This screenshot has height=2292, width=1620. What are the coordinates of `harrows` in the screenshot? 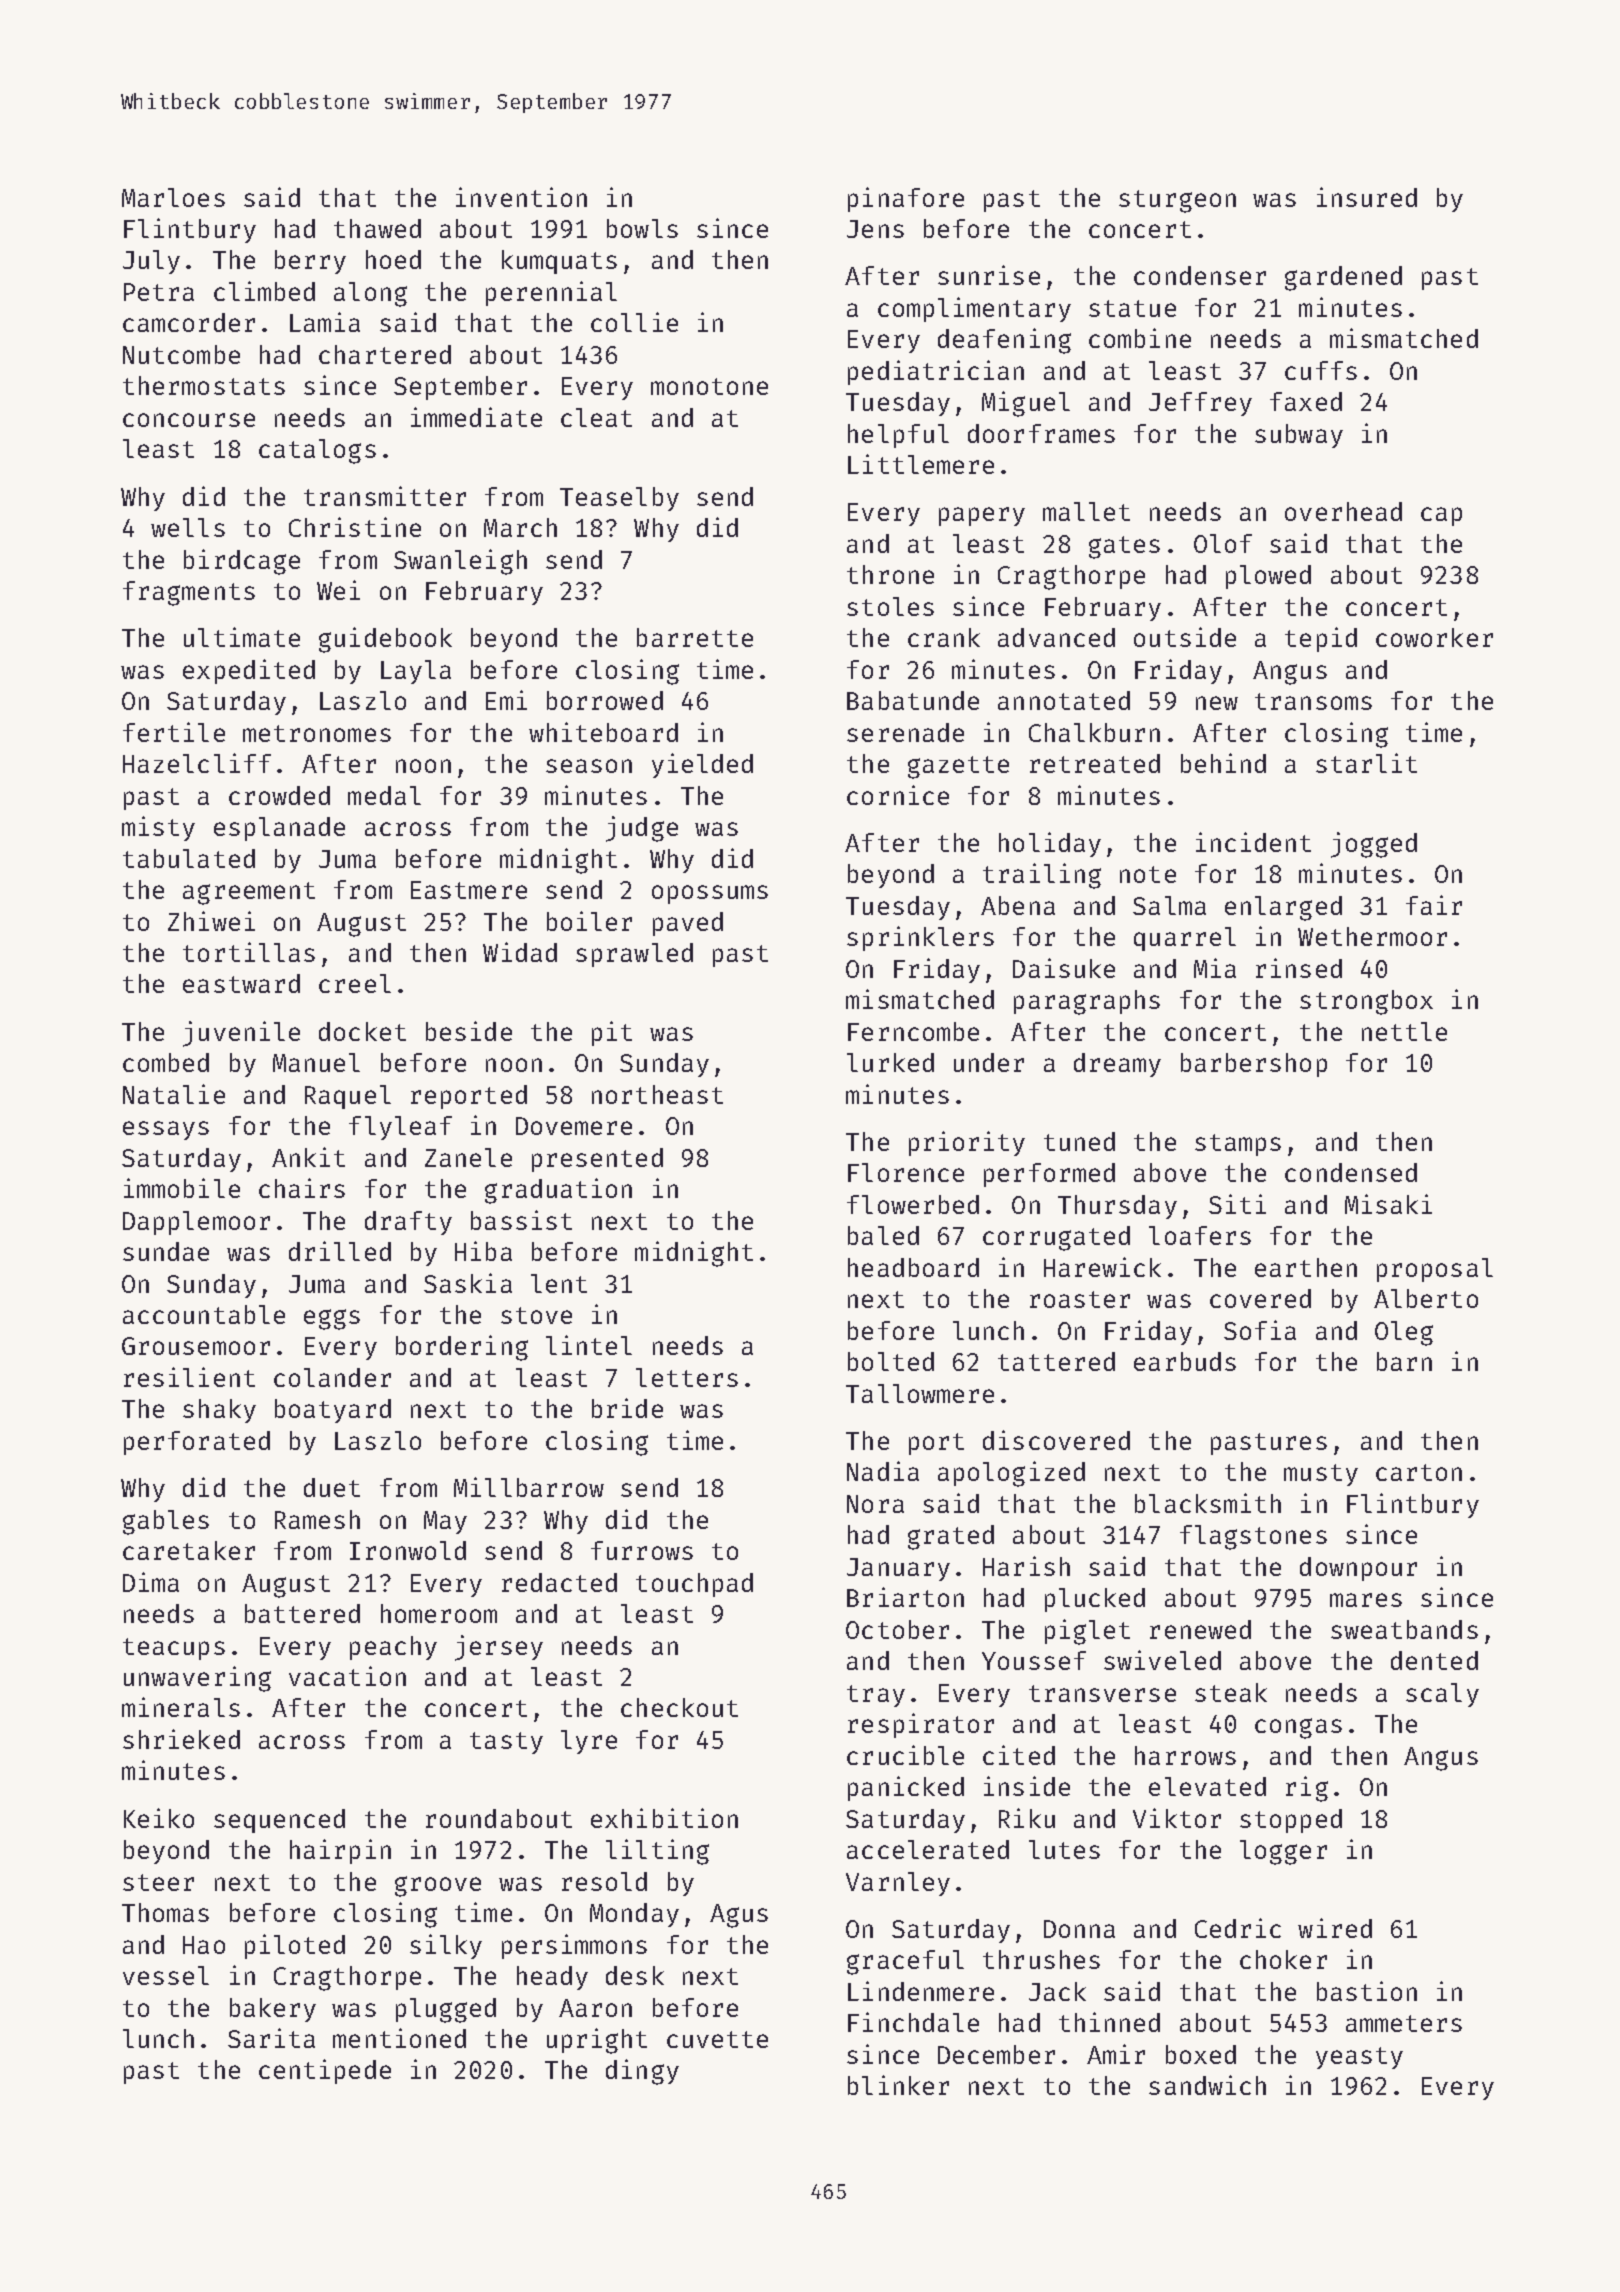 It's located at (1185, 1755).
